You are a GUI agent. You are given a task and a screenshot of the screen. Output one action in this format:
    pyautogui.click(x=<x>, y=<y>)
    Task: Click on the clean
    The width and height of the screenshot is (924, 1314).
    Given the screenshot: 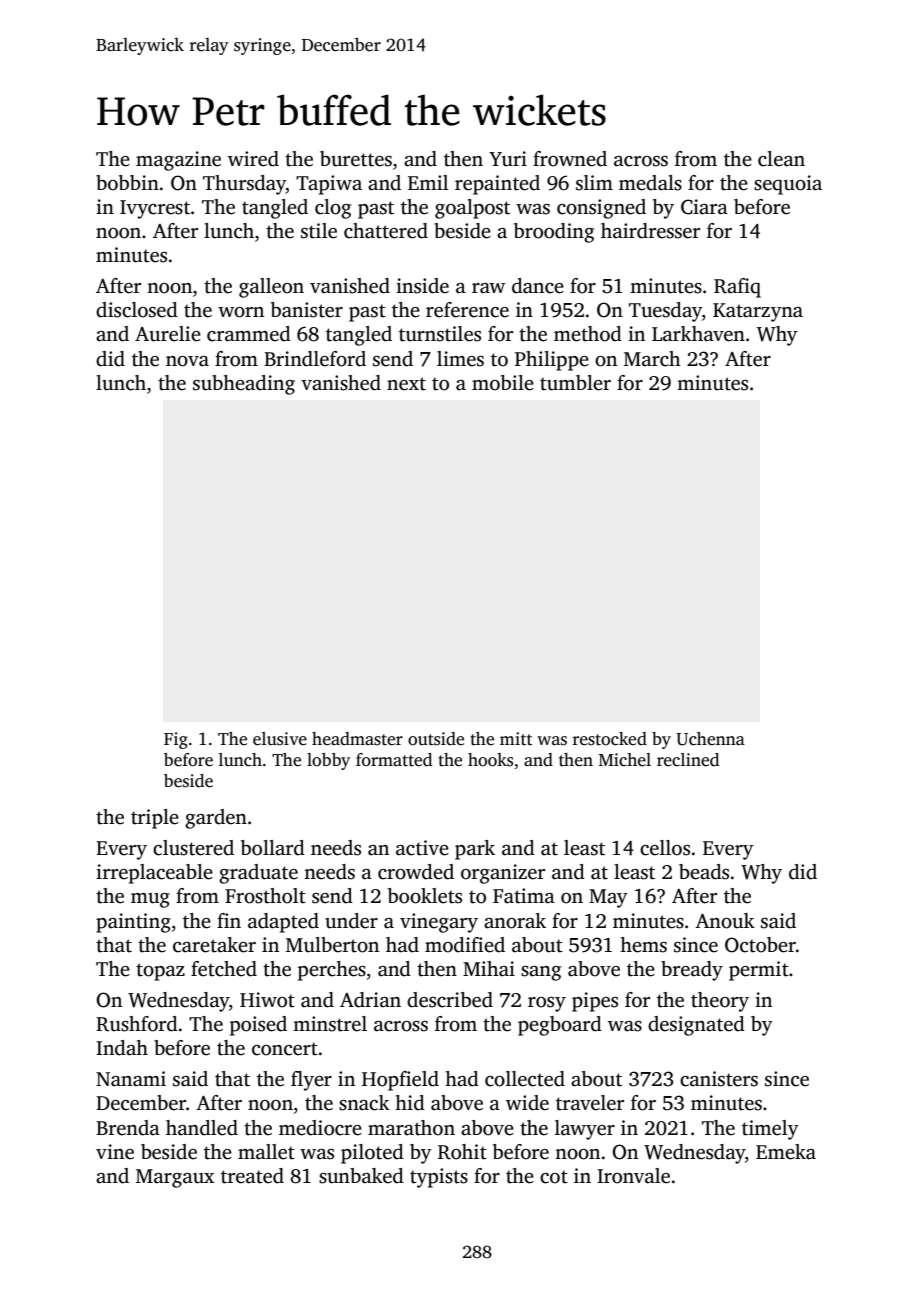 What is the action you would take?
    pyautogui.click(x=781, y=159)
